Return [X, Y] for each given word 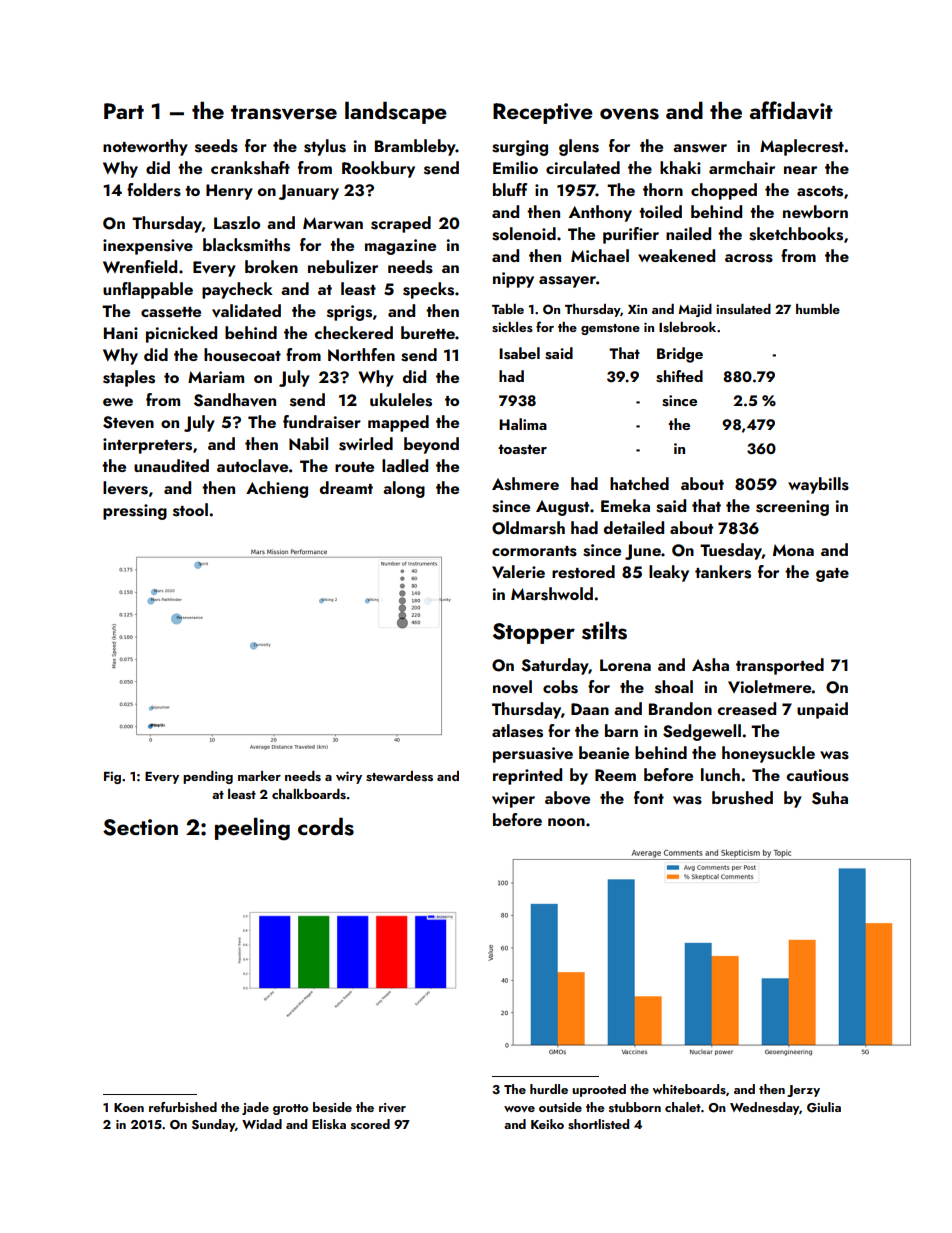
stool [190, 510]
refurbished [183, 1107]
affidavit [791, 110]
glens [579, 147]
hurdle [549, 1089]
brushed [742, 798]
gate [832, 575]
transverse [284, 112]
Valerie [518, 571]
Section [140, 827]
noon [566, 822]
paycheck [237, 290]
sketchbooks [796, 234]
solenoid [524, 234]
